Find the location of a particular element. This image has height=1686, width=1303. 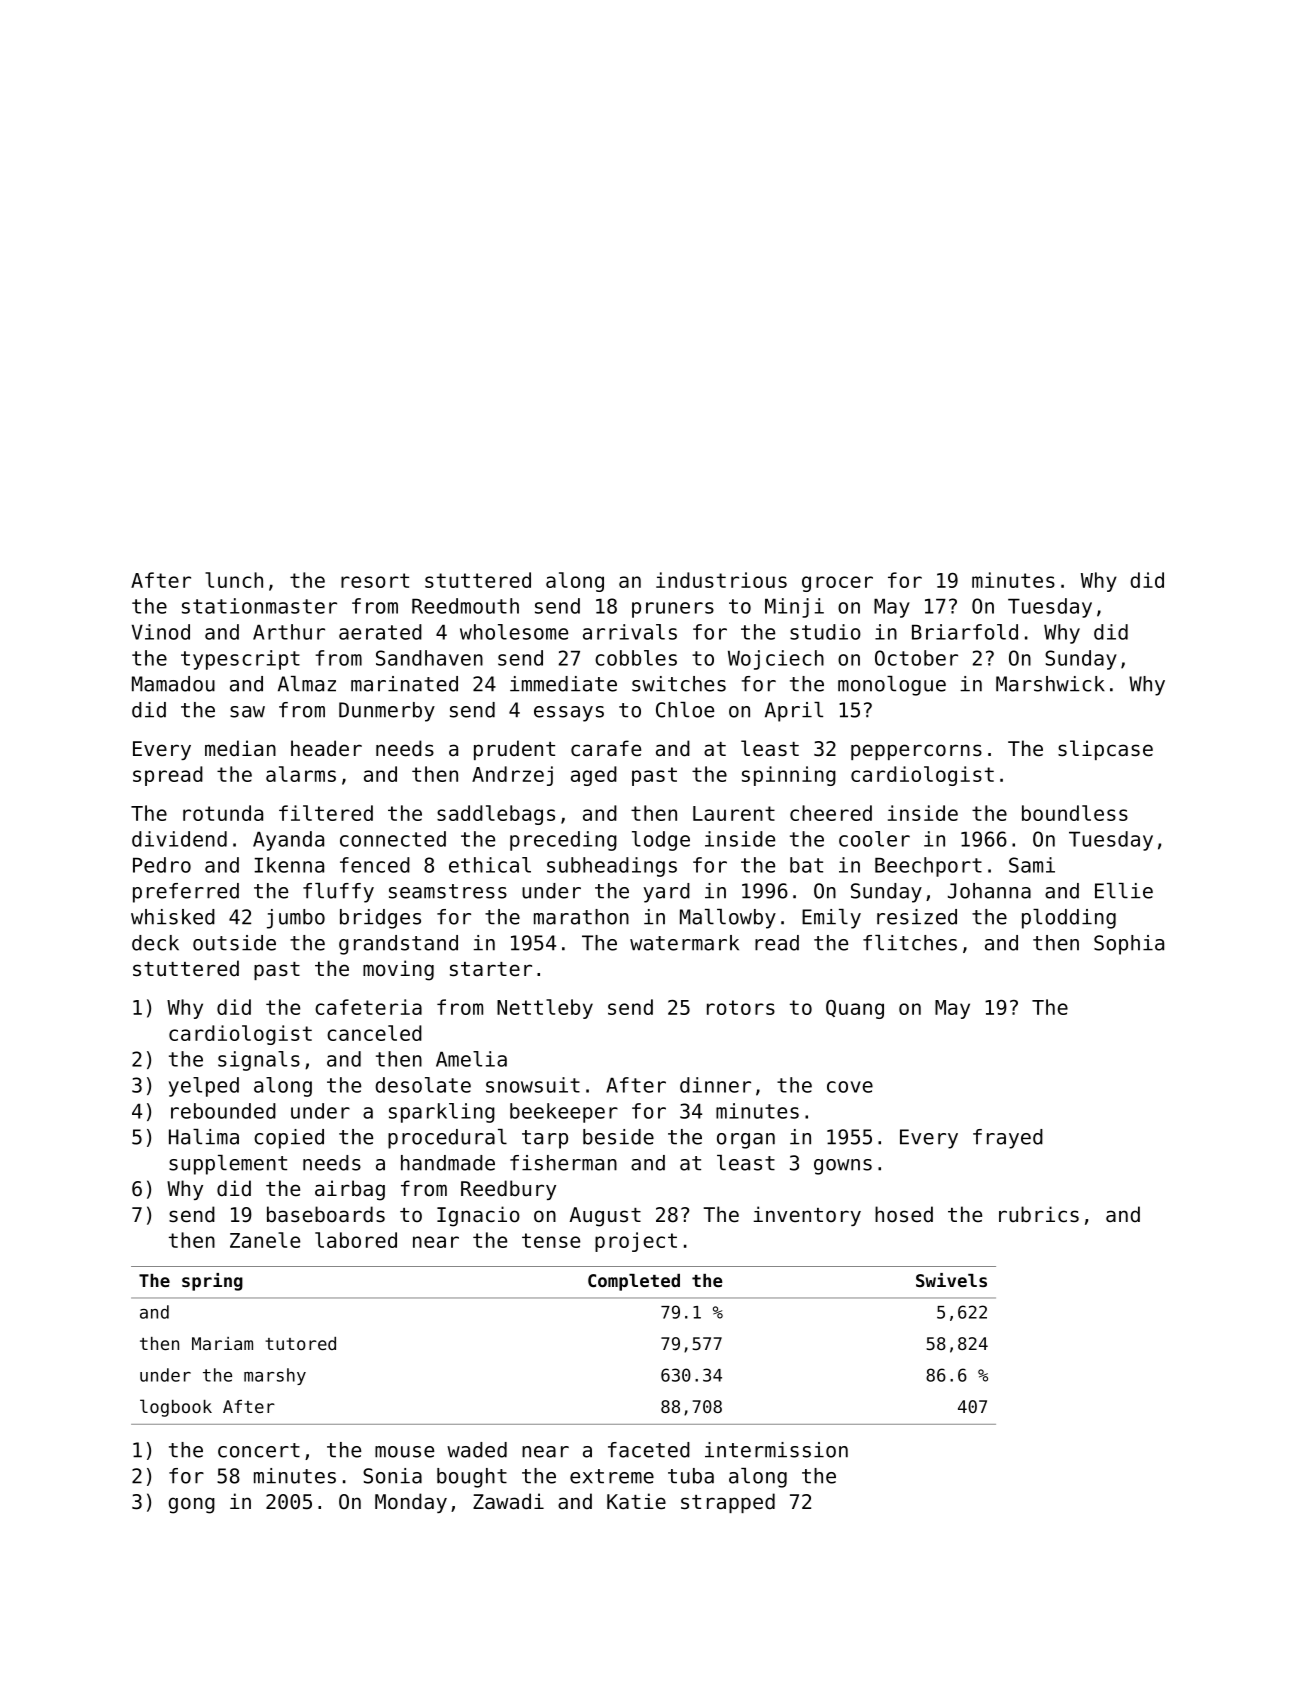

Arthur is located at coordinates (289, 632).
